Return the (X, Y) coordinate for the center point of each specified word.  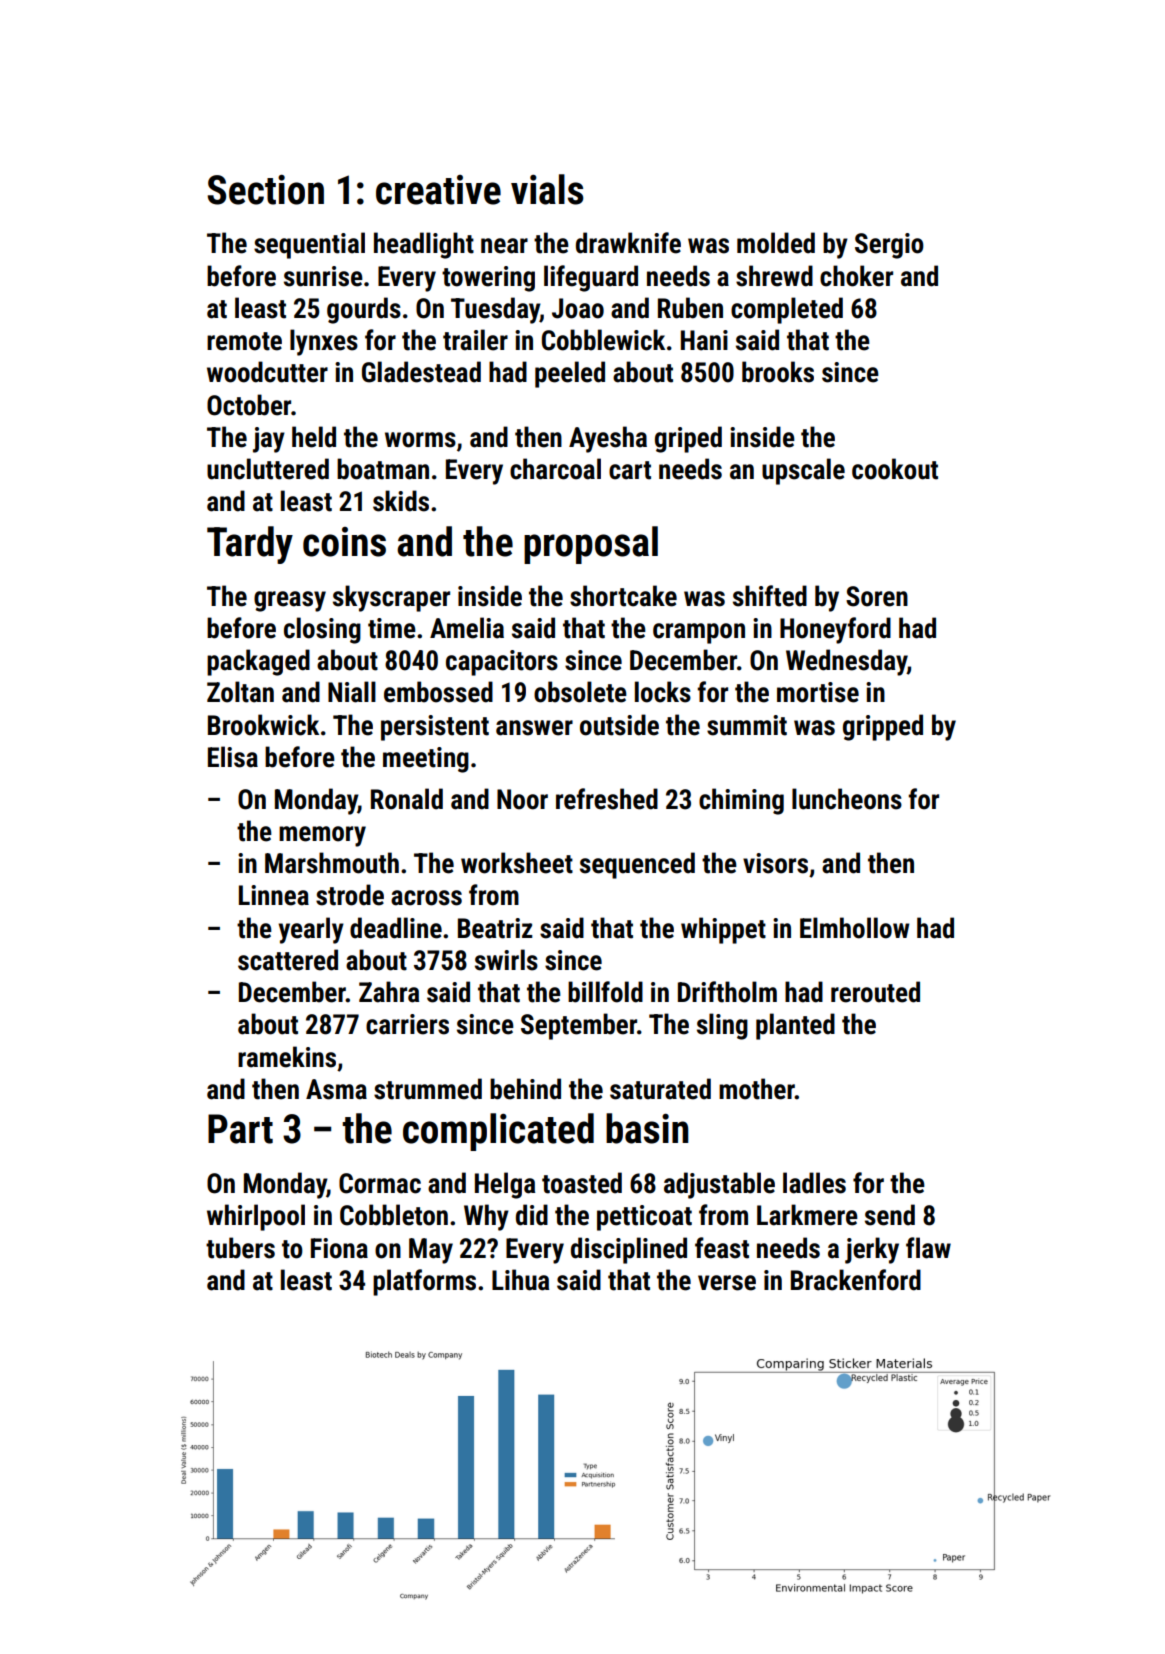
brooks (778, 372)
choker (856, 276)
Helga (505, 1185)
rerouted (875, 992)
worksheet (517, 863)
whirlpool (256, 1217)
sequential (309, 245)
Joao (578, 308)
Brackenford (856, 1280)
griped (688, 439)
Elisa (233, 757)
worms (420, 440)
